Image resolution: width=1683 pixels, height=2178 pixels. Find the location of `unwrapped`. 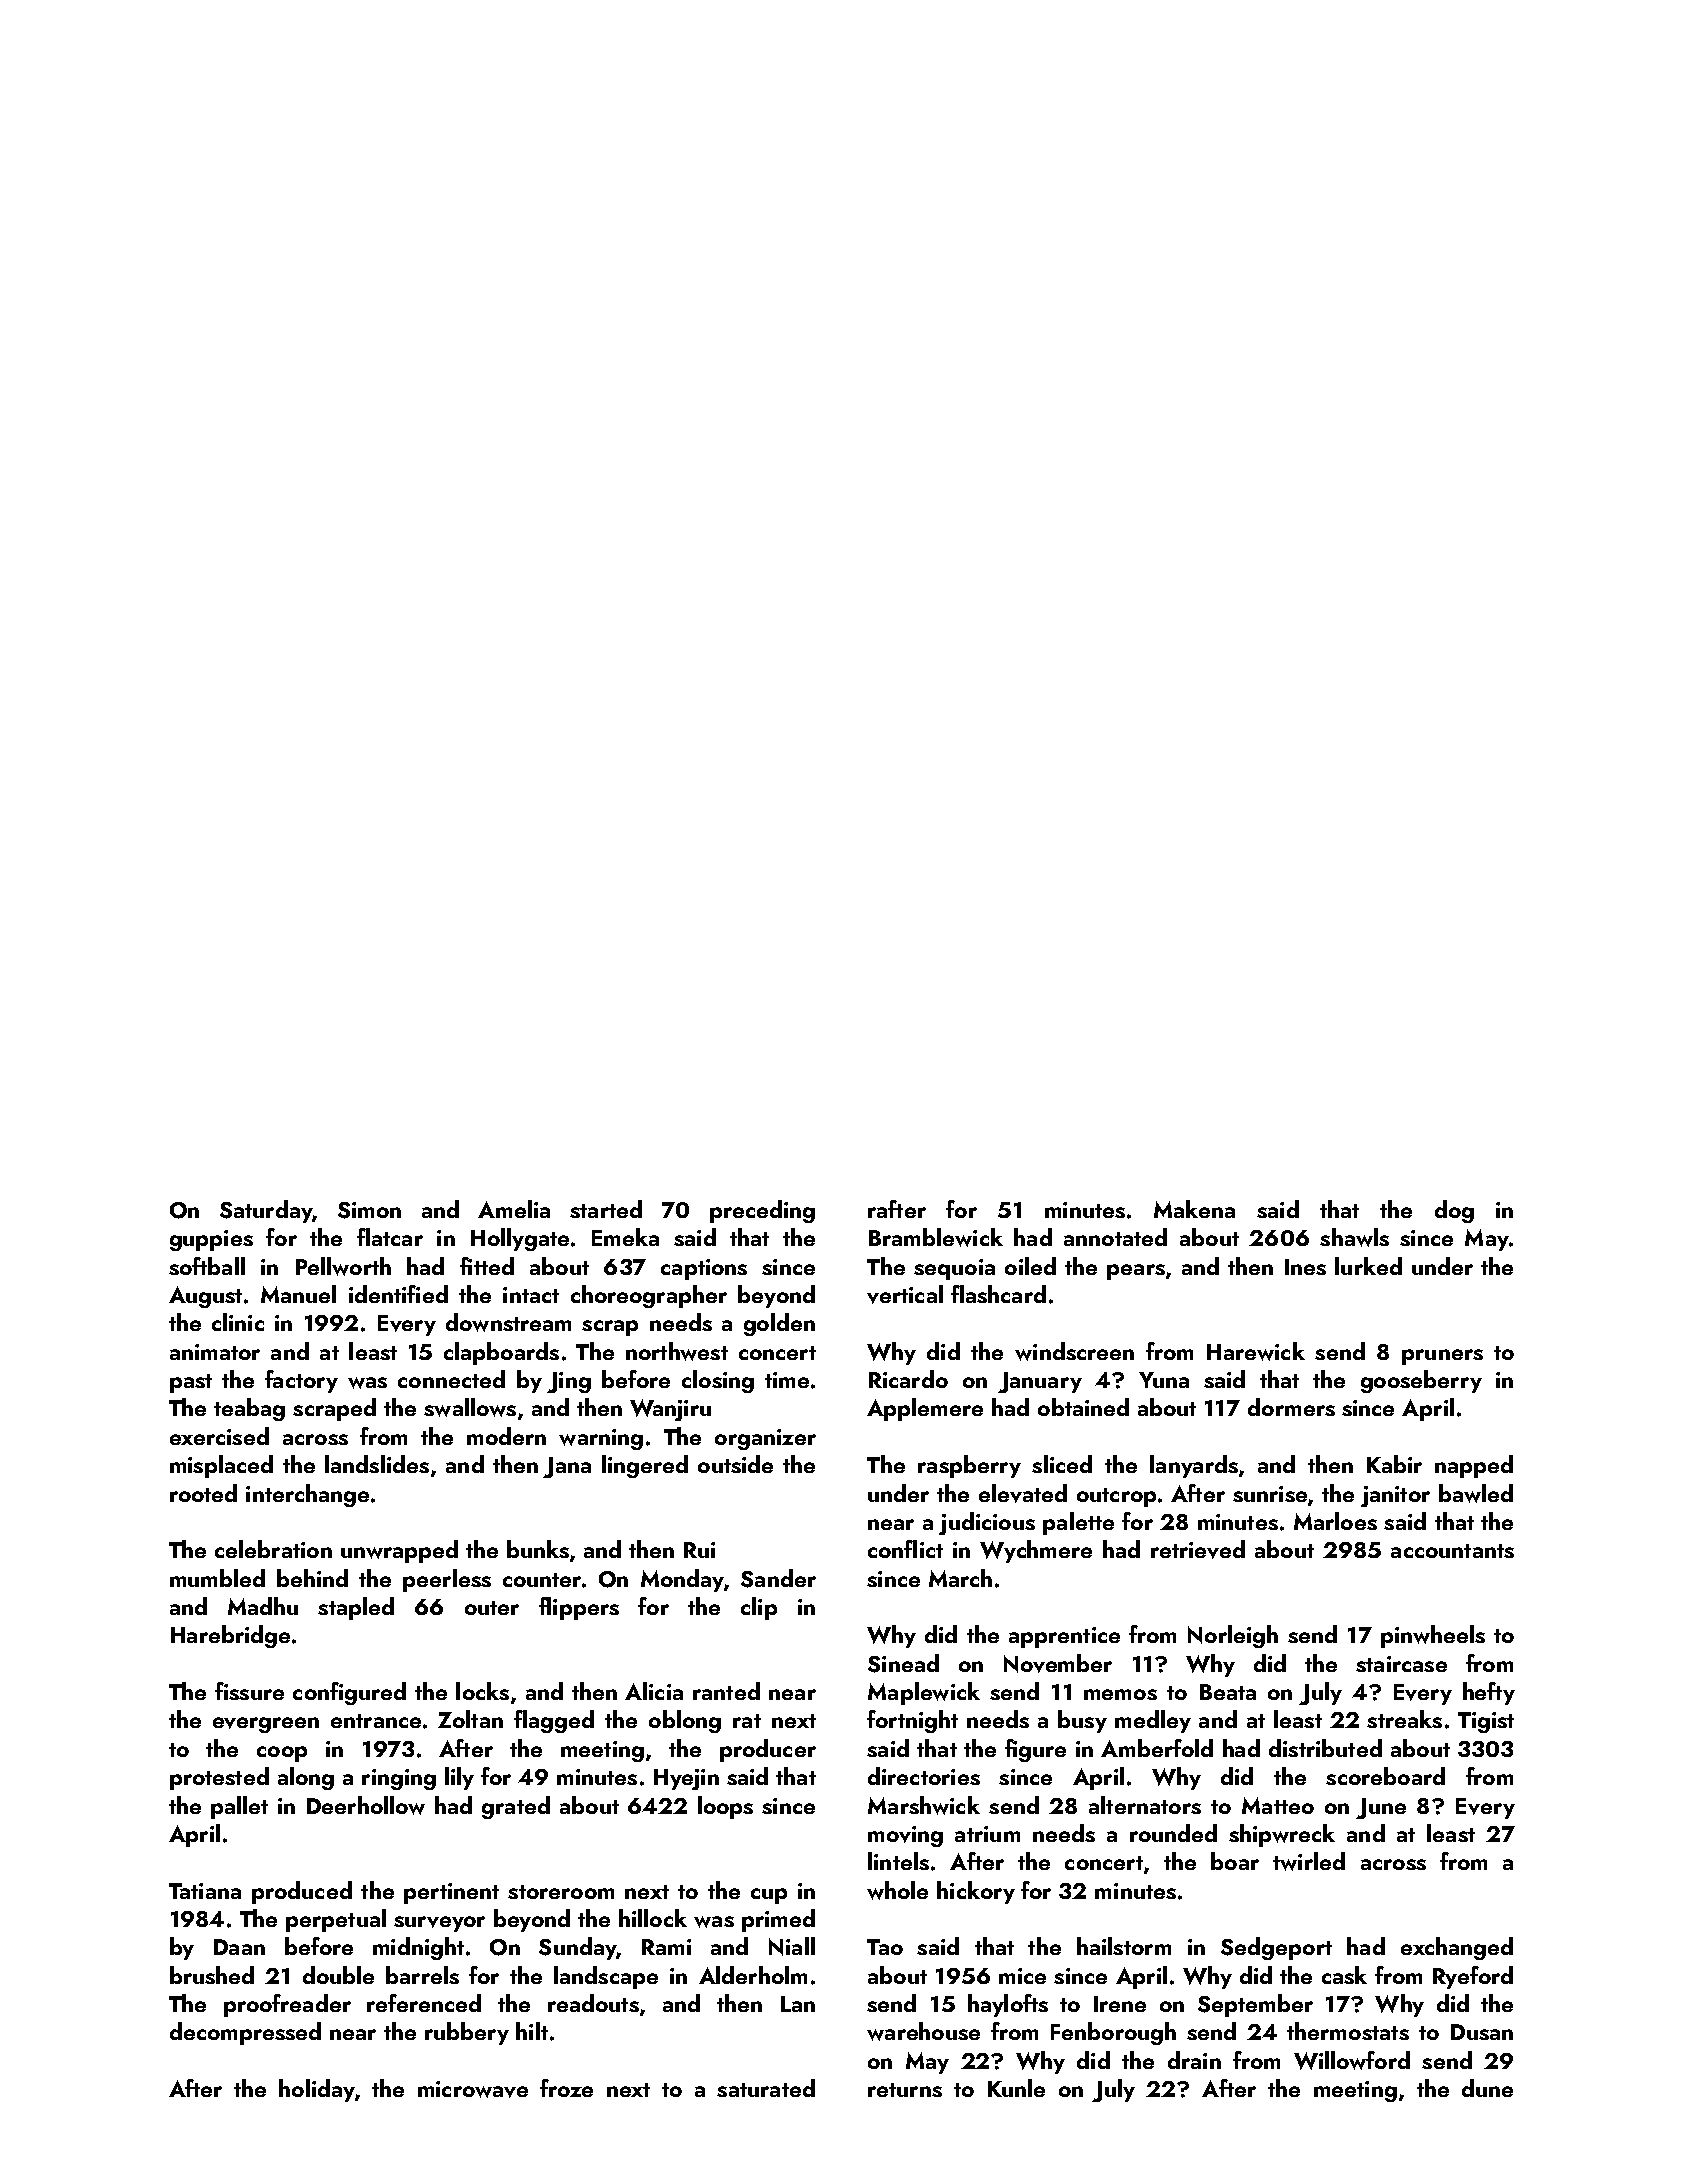

unwrapped is located at coordinates (399, 1551).
